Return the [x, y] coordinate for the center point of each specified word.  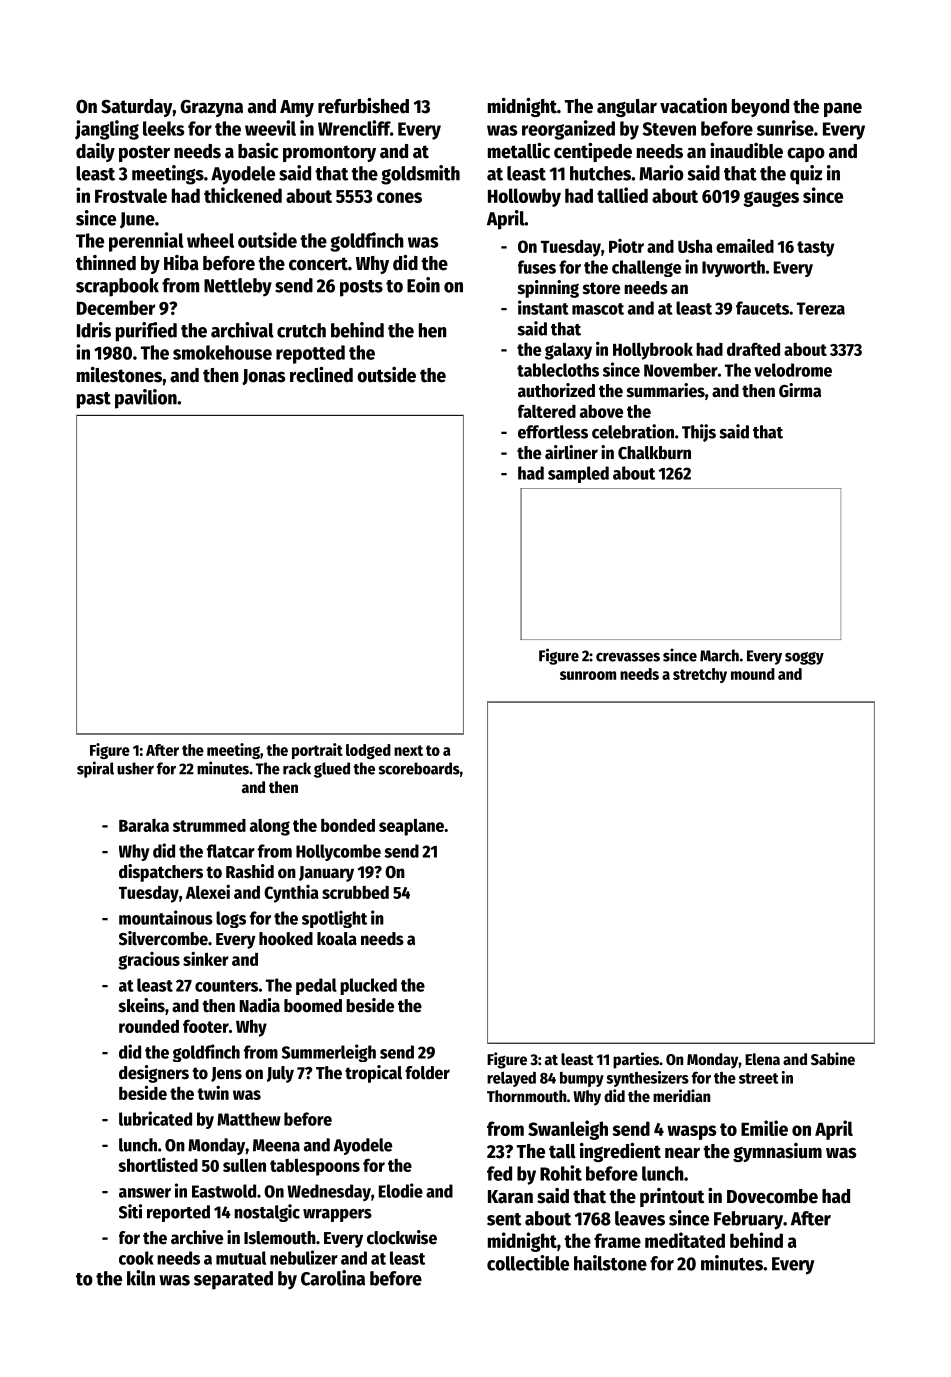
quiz [806, 175]
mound [753, 674]
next [408, 750]
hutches [600, 173]
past [94, 400]
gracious [149, 961]
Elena [762, 1059]
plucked [368, 986]
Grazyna [211, 108]
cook [136, 1258]
